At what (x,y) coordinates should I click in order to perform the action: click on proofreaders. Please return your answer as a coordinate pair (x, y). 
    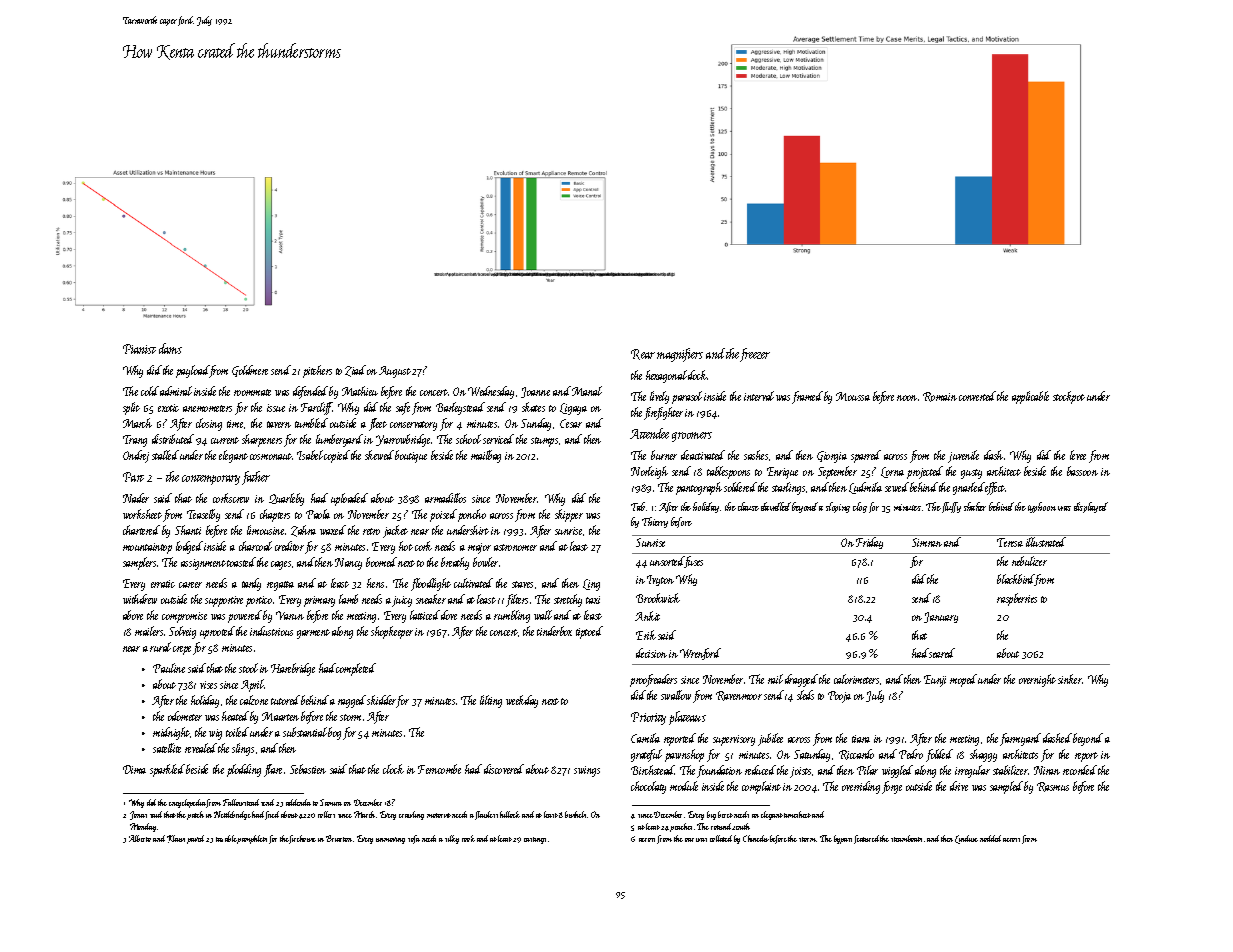
    Looking at the image, I should click on (653, 680).
